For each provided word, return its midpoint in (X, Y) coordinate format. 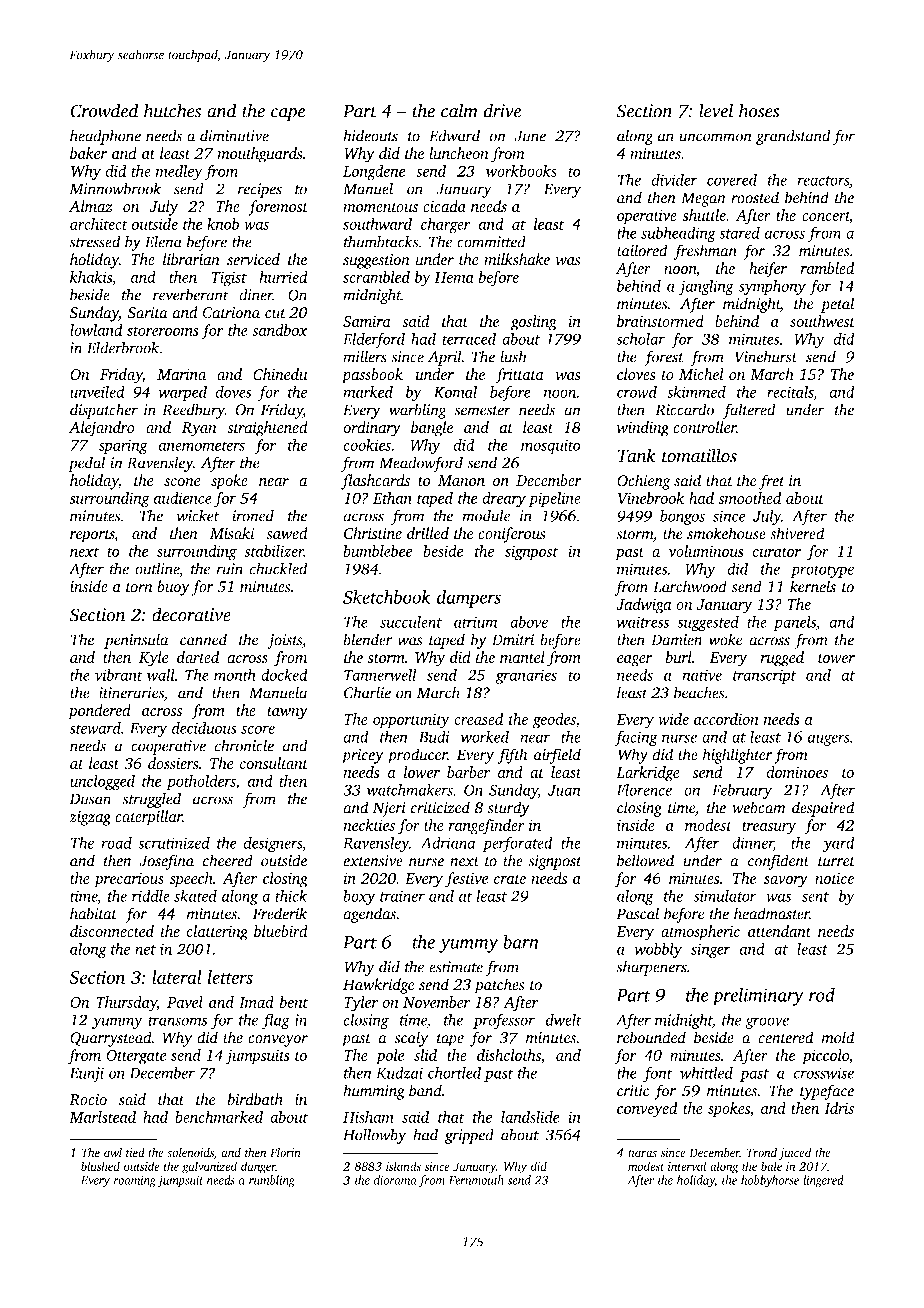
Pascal (637, 913)
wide (673, 719)
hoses (759, 110)
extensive (373, 861)
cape (288, 115)
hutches (172, 110)
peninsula (136, 641)
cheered (227, 860)
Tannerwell (380, 675)
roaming (135, 1182)
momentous (380, 207)
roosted (755, 197)
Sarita (148, 313)
